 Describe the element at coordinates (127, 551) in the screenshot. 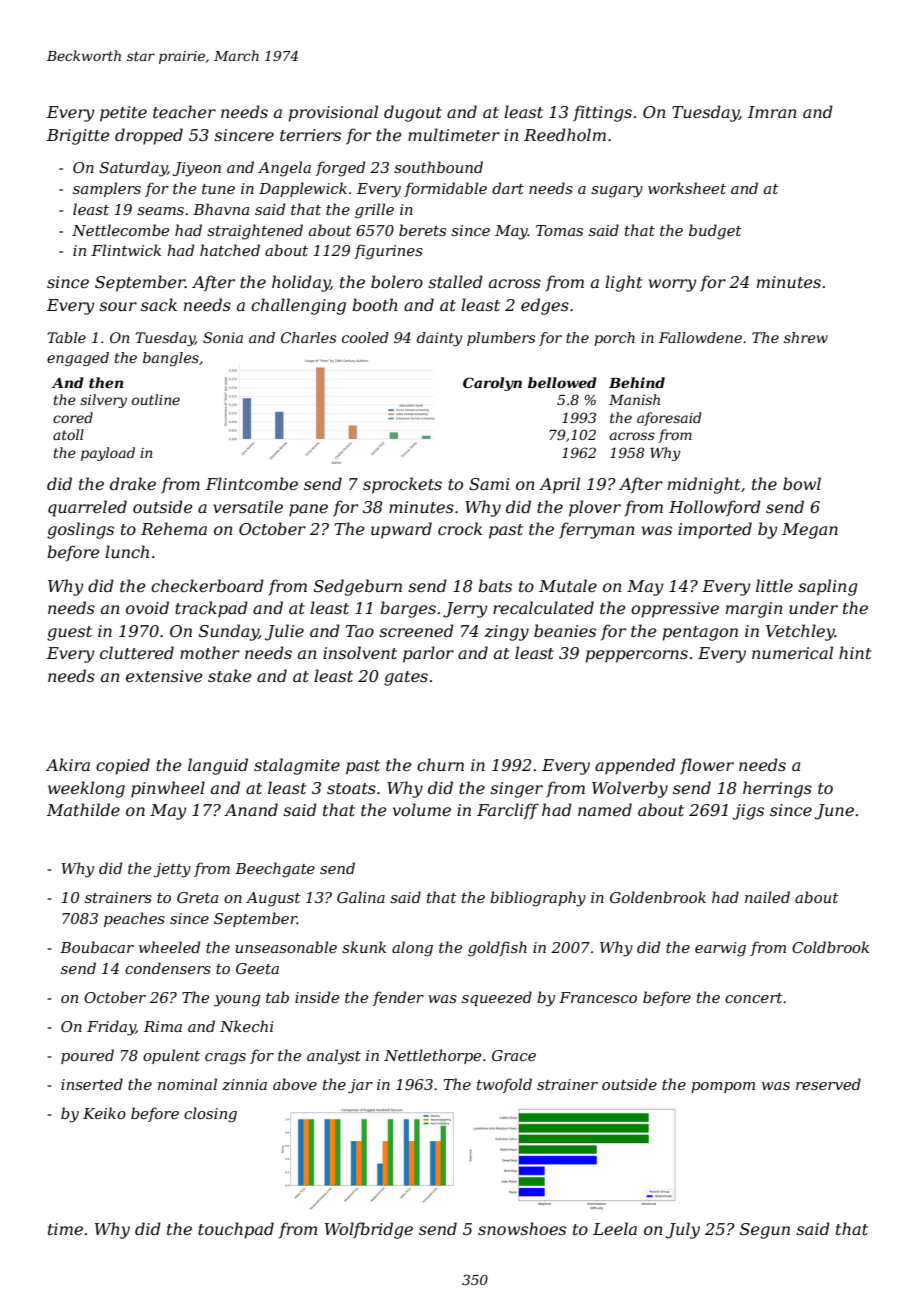

I see `lunch` at that location.
